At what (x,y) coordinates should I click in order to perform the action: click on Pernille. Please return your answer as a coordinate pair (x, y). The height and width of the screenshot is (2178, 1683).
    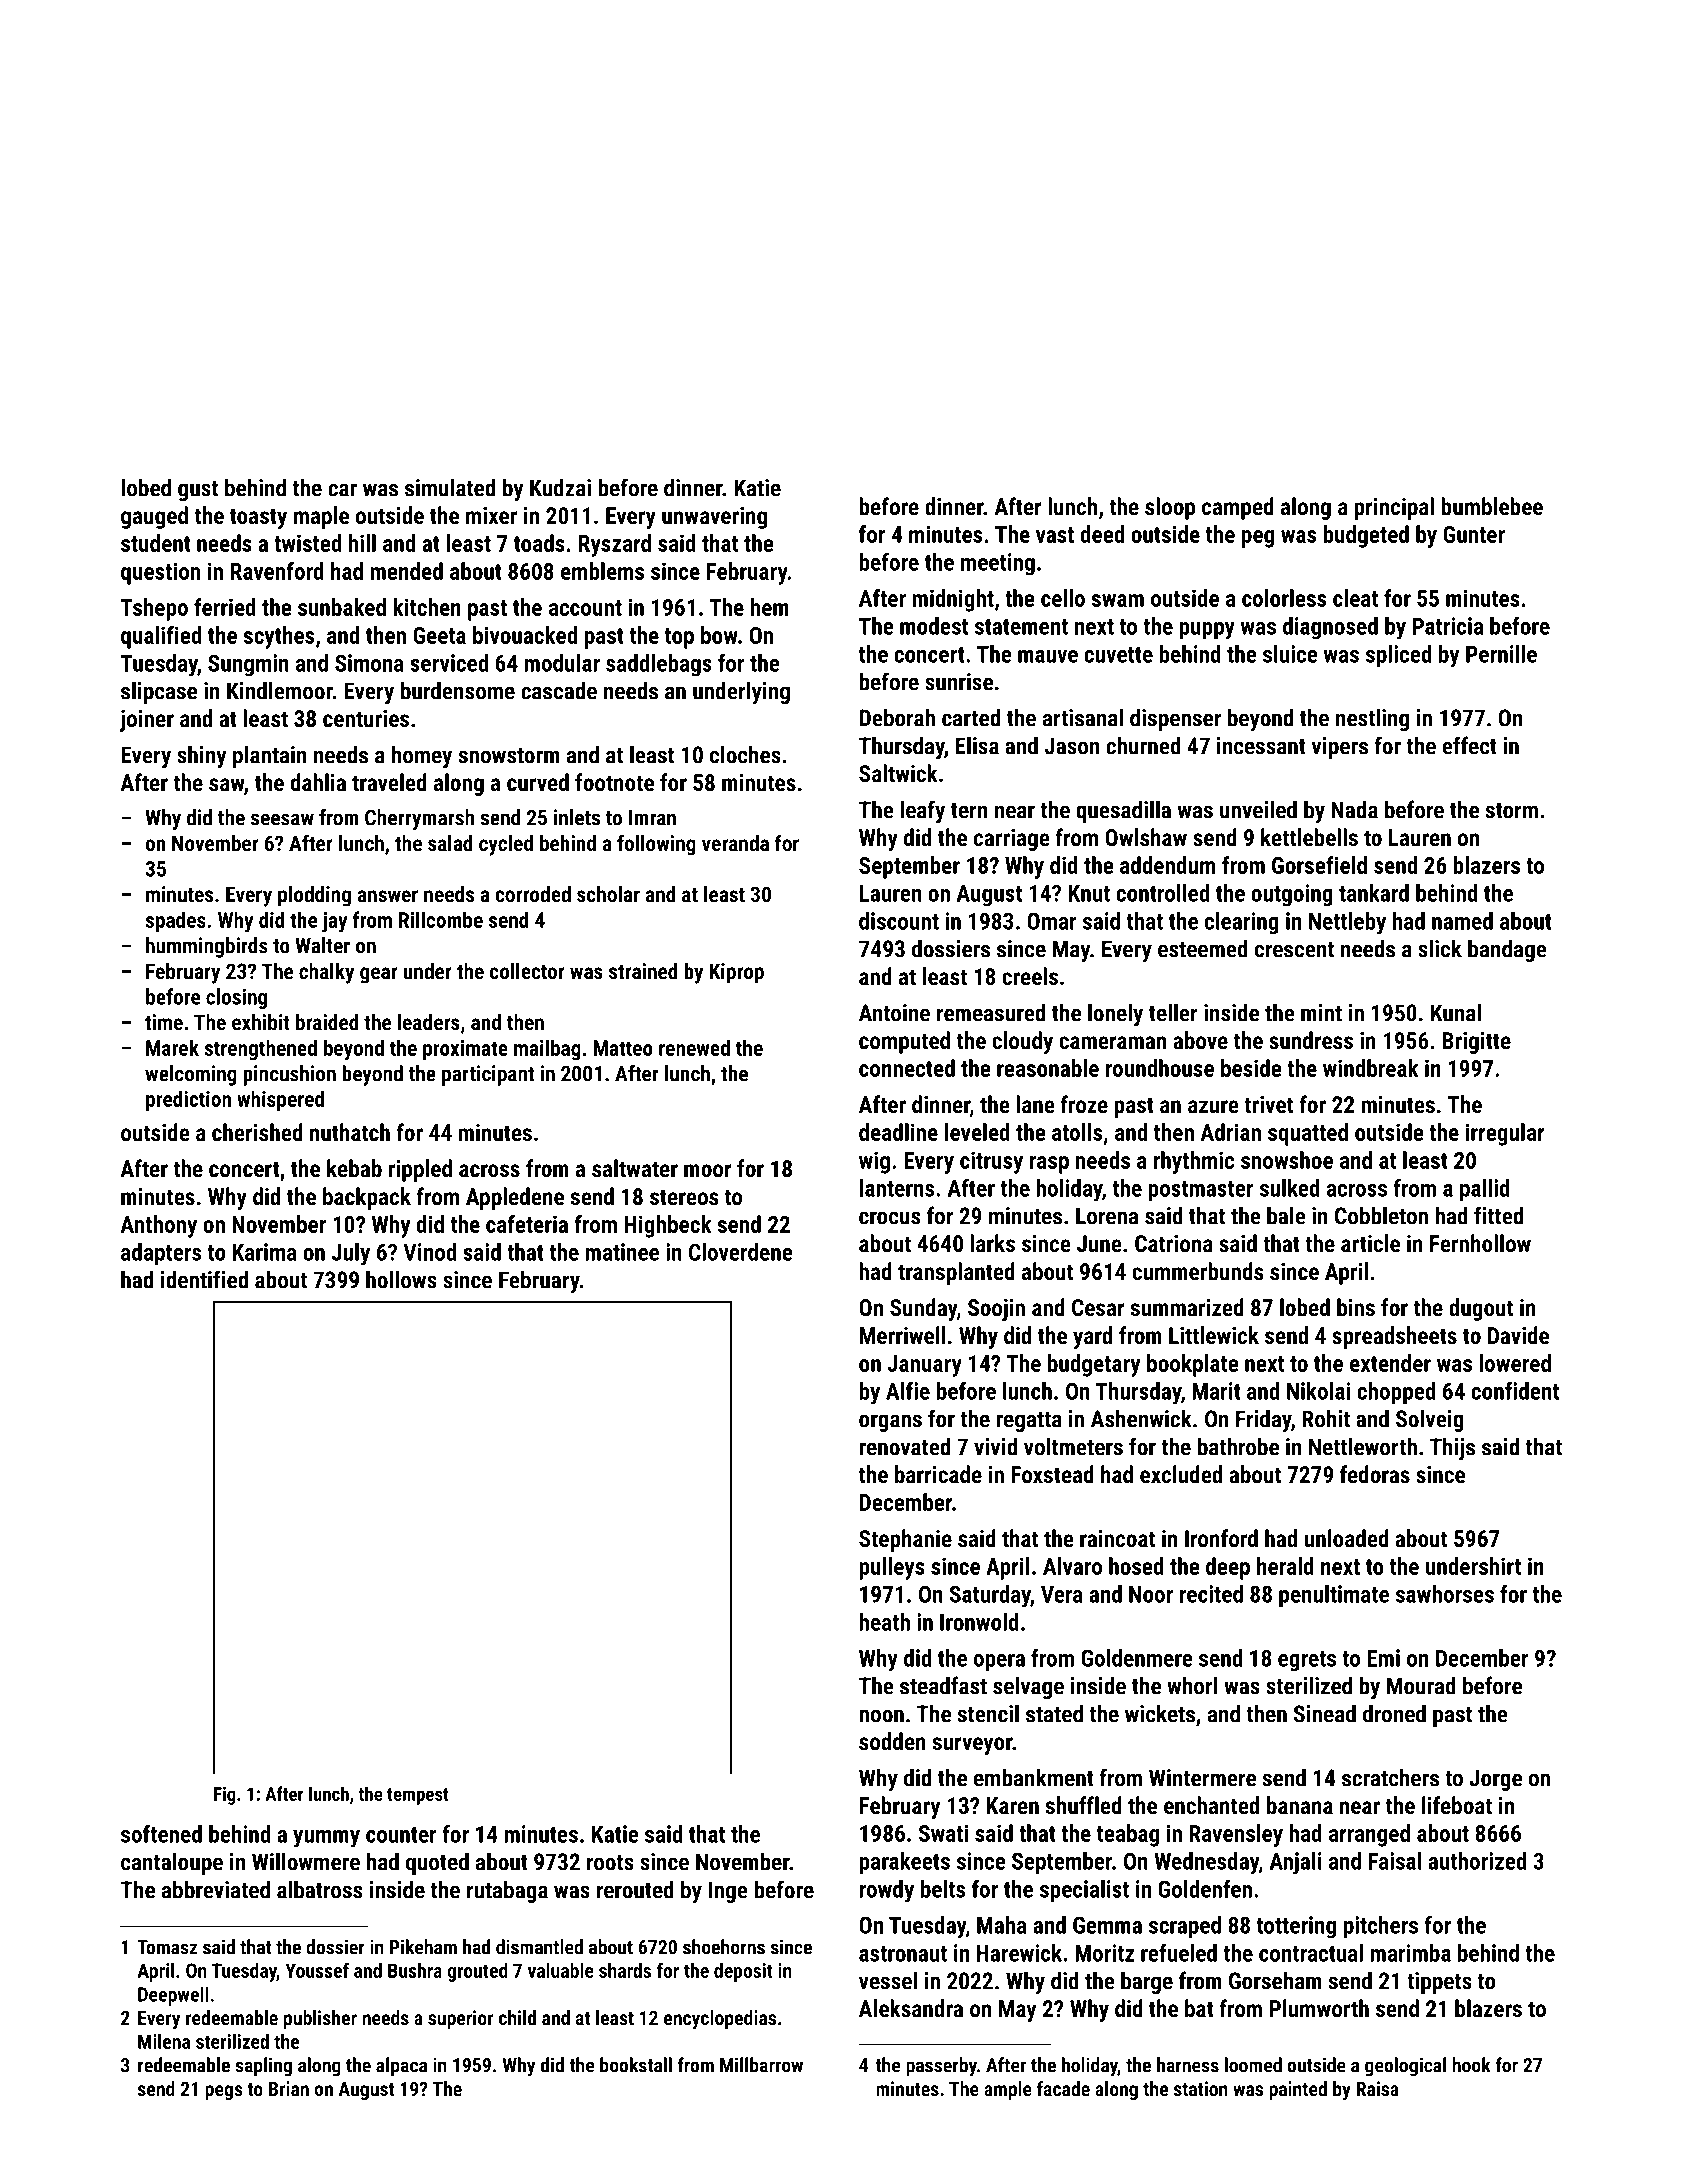
    Looking at the image, I should click on (1501, 654).
